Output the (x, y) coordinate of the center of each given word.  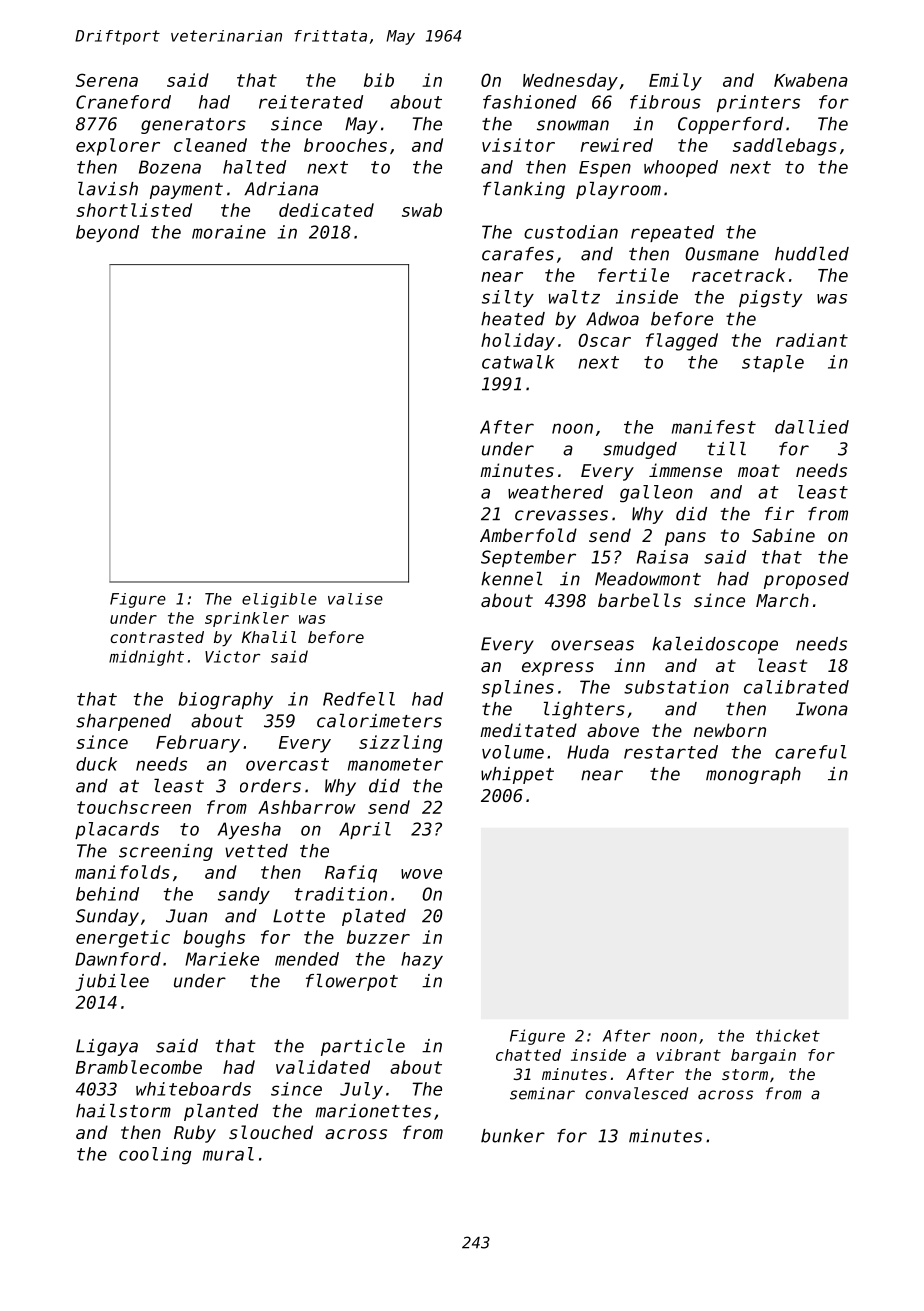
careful (811, 752)
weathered (555, 492)
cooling (155, 1156)
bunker (513, 1136)
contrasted (157, 637)
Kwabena (811, 80)
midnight (146, 658)
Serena (107, 80)
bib (379, 80)
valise (355, 599)
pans (685, 539)
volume (513, 752)
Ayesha (249, 830)
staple (773, 363)
